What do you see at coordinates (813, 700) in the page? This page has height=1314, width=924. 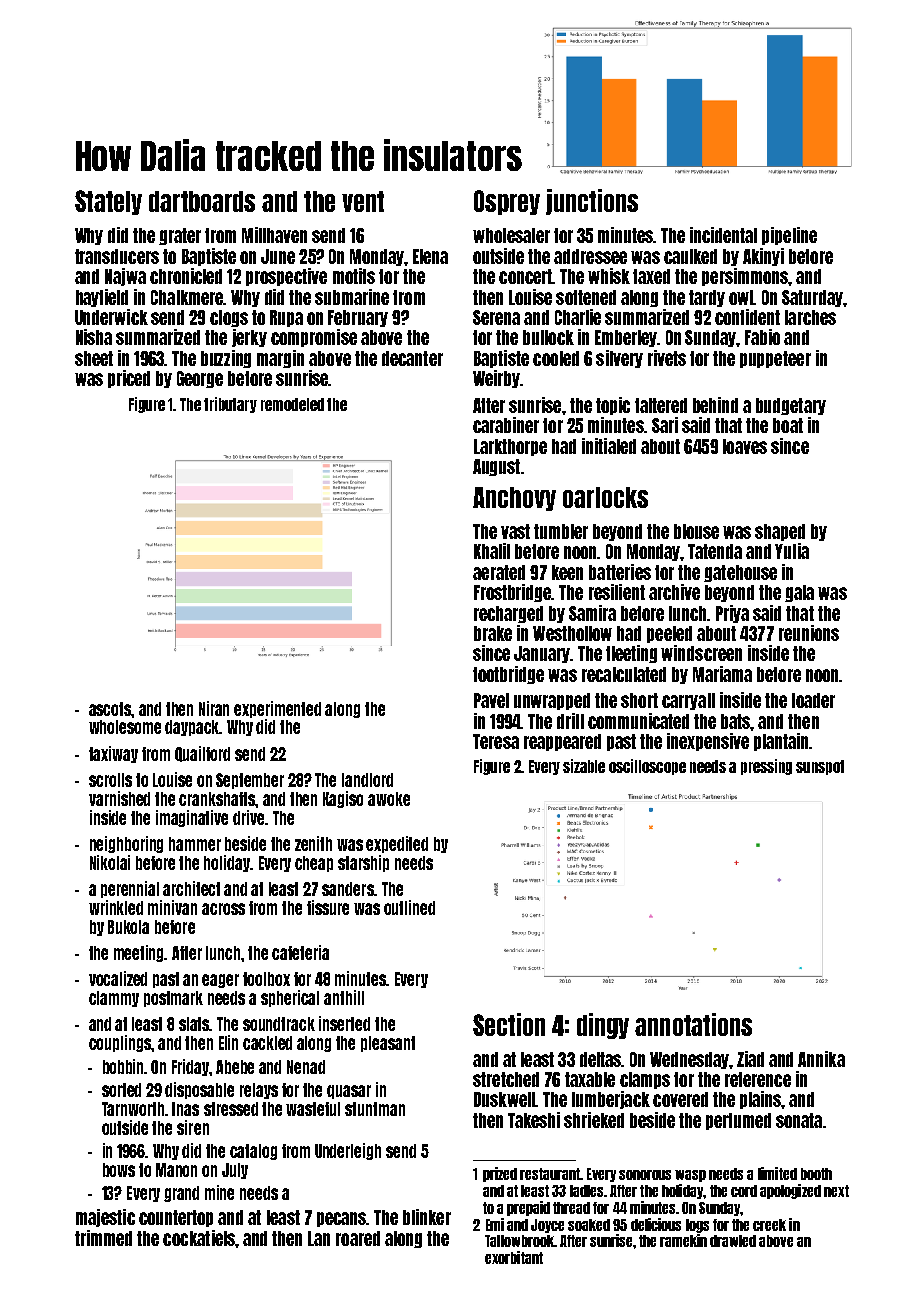 I see `loader` at bounding box center [813, 700].
